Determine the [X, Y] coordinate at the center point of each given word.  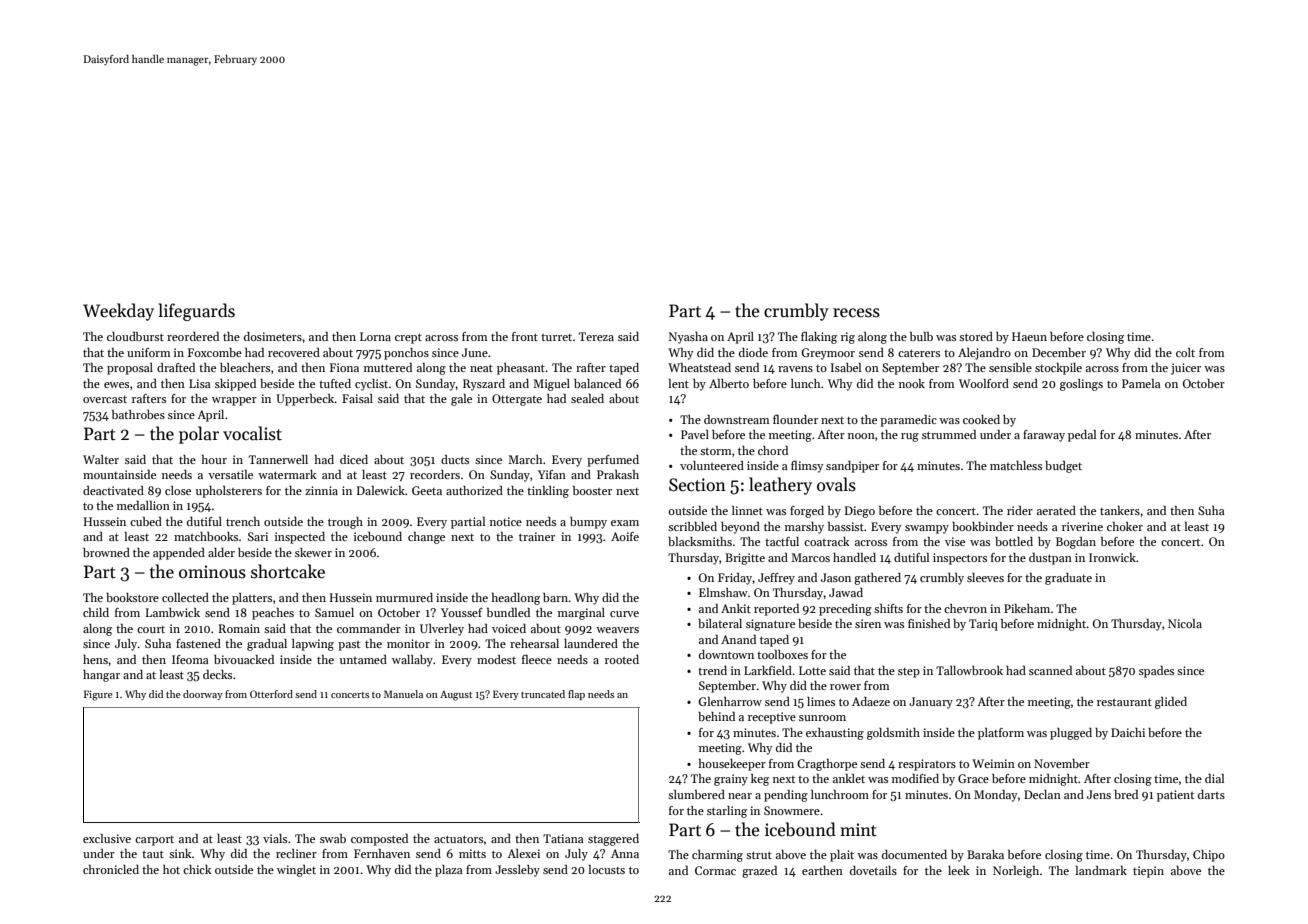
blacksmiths [700, 541]
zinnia [321, 490]
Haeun [1029, 336]
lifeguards [196, 312]
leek [959, 870]
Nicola [1185, 623]
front [525, 336]
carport [154, 841]
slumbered [696, 794]
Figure [98, 695]
